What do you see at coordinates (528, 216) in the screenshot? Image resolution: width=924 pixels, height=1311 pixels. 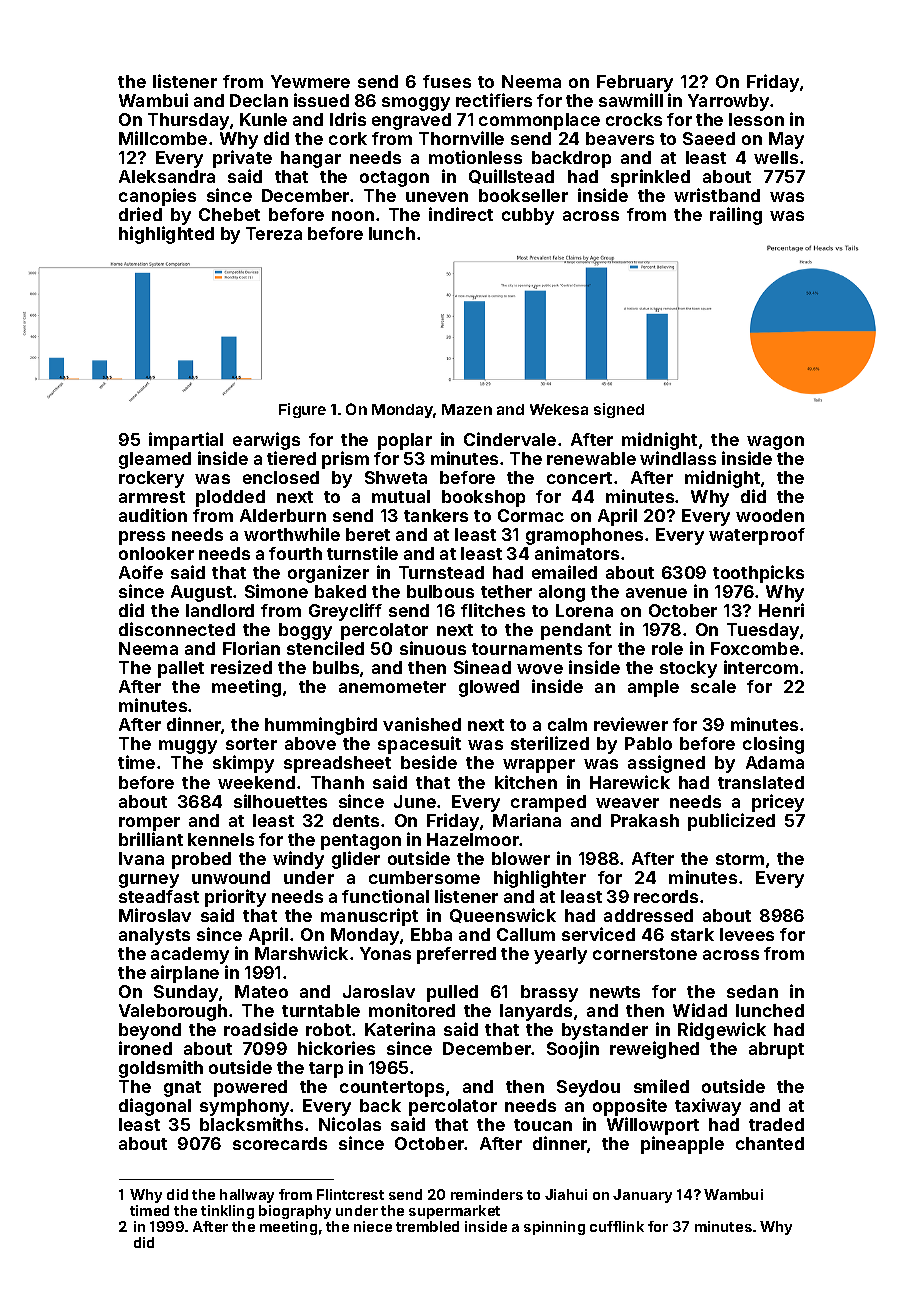 I see `cubby` at bounding box center [528, 216].
